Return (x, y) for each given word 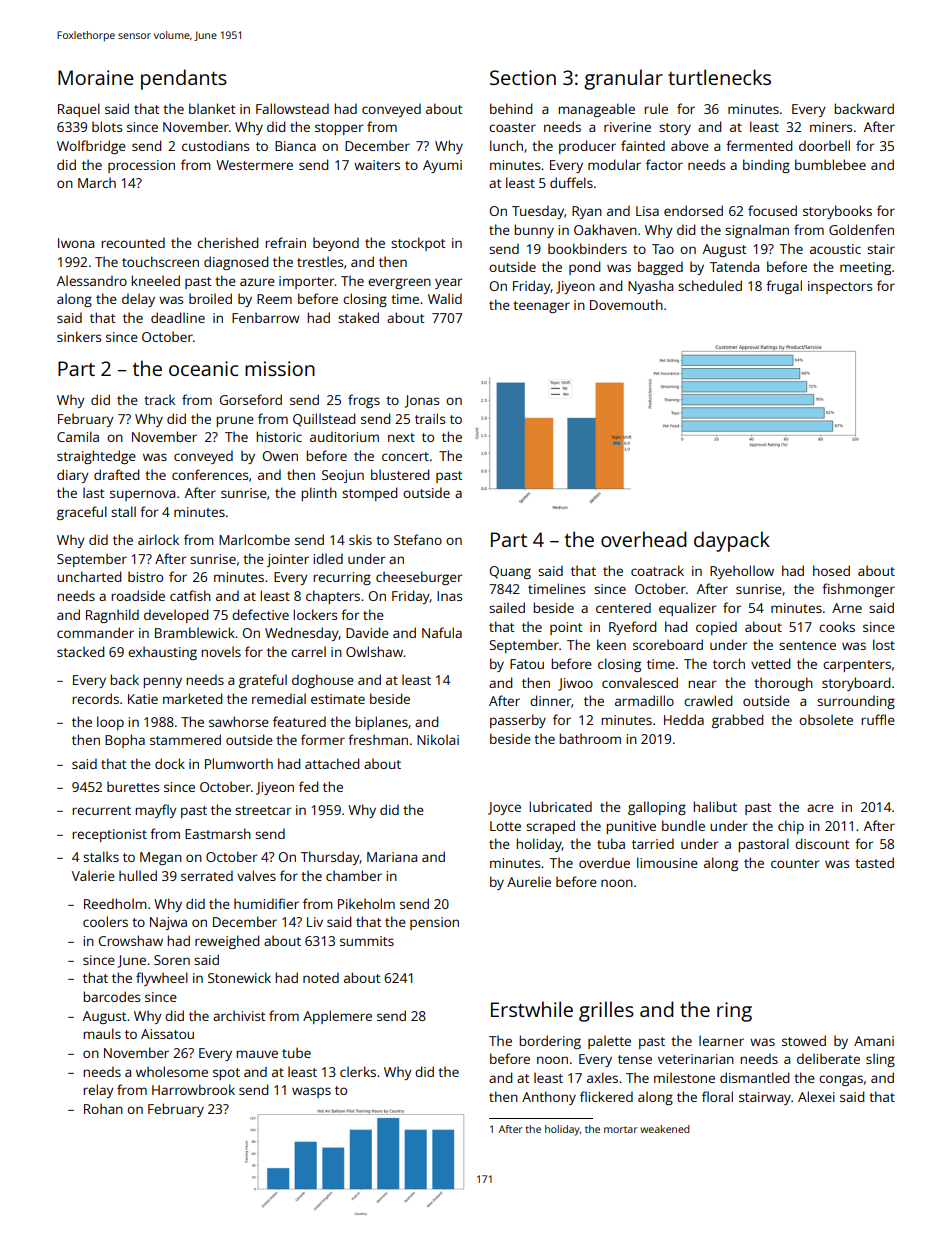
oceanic (203, 368)
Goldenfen (861, 229)
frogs (364, 401)
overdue (604, 862)
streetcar (263, 810)
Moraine (96, 77)
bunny (534, 231)
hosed (831, 570)
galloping (657, 808)
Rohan (103, 1108)
